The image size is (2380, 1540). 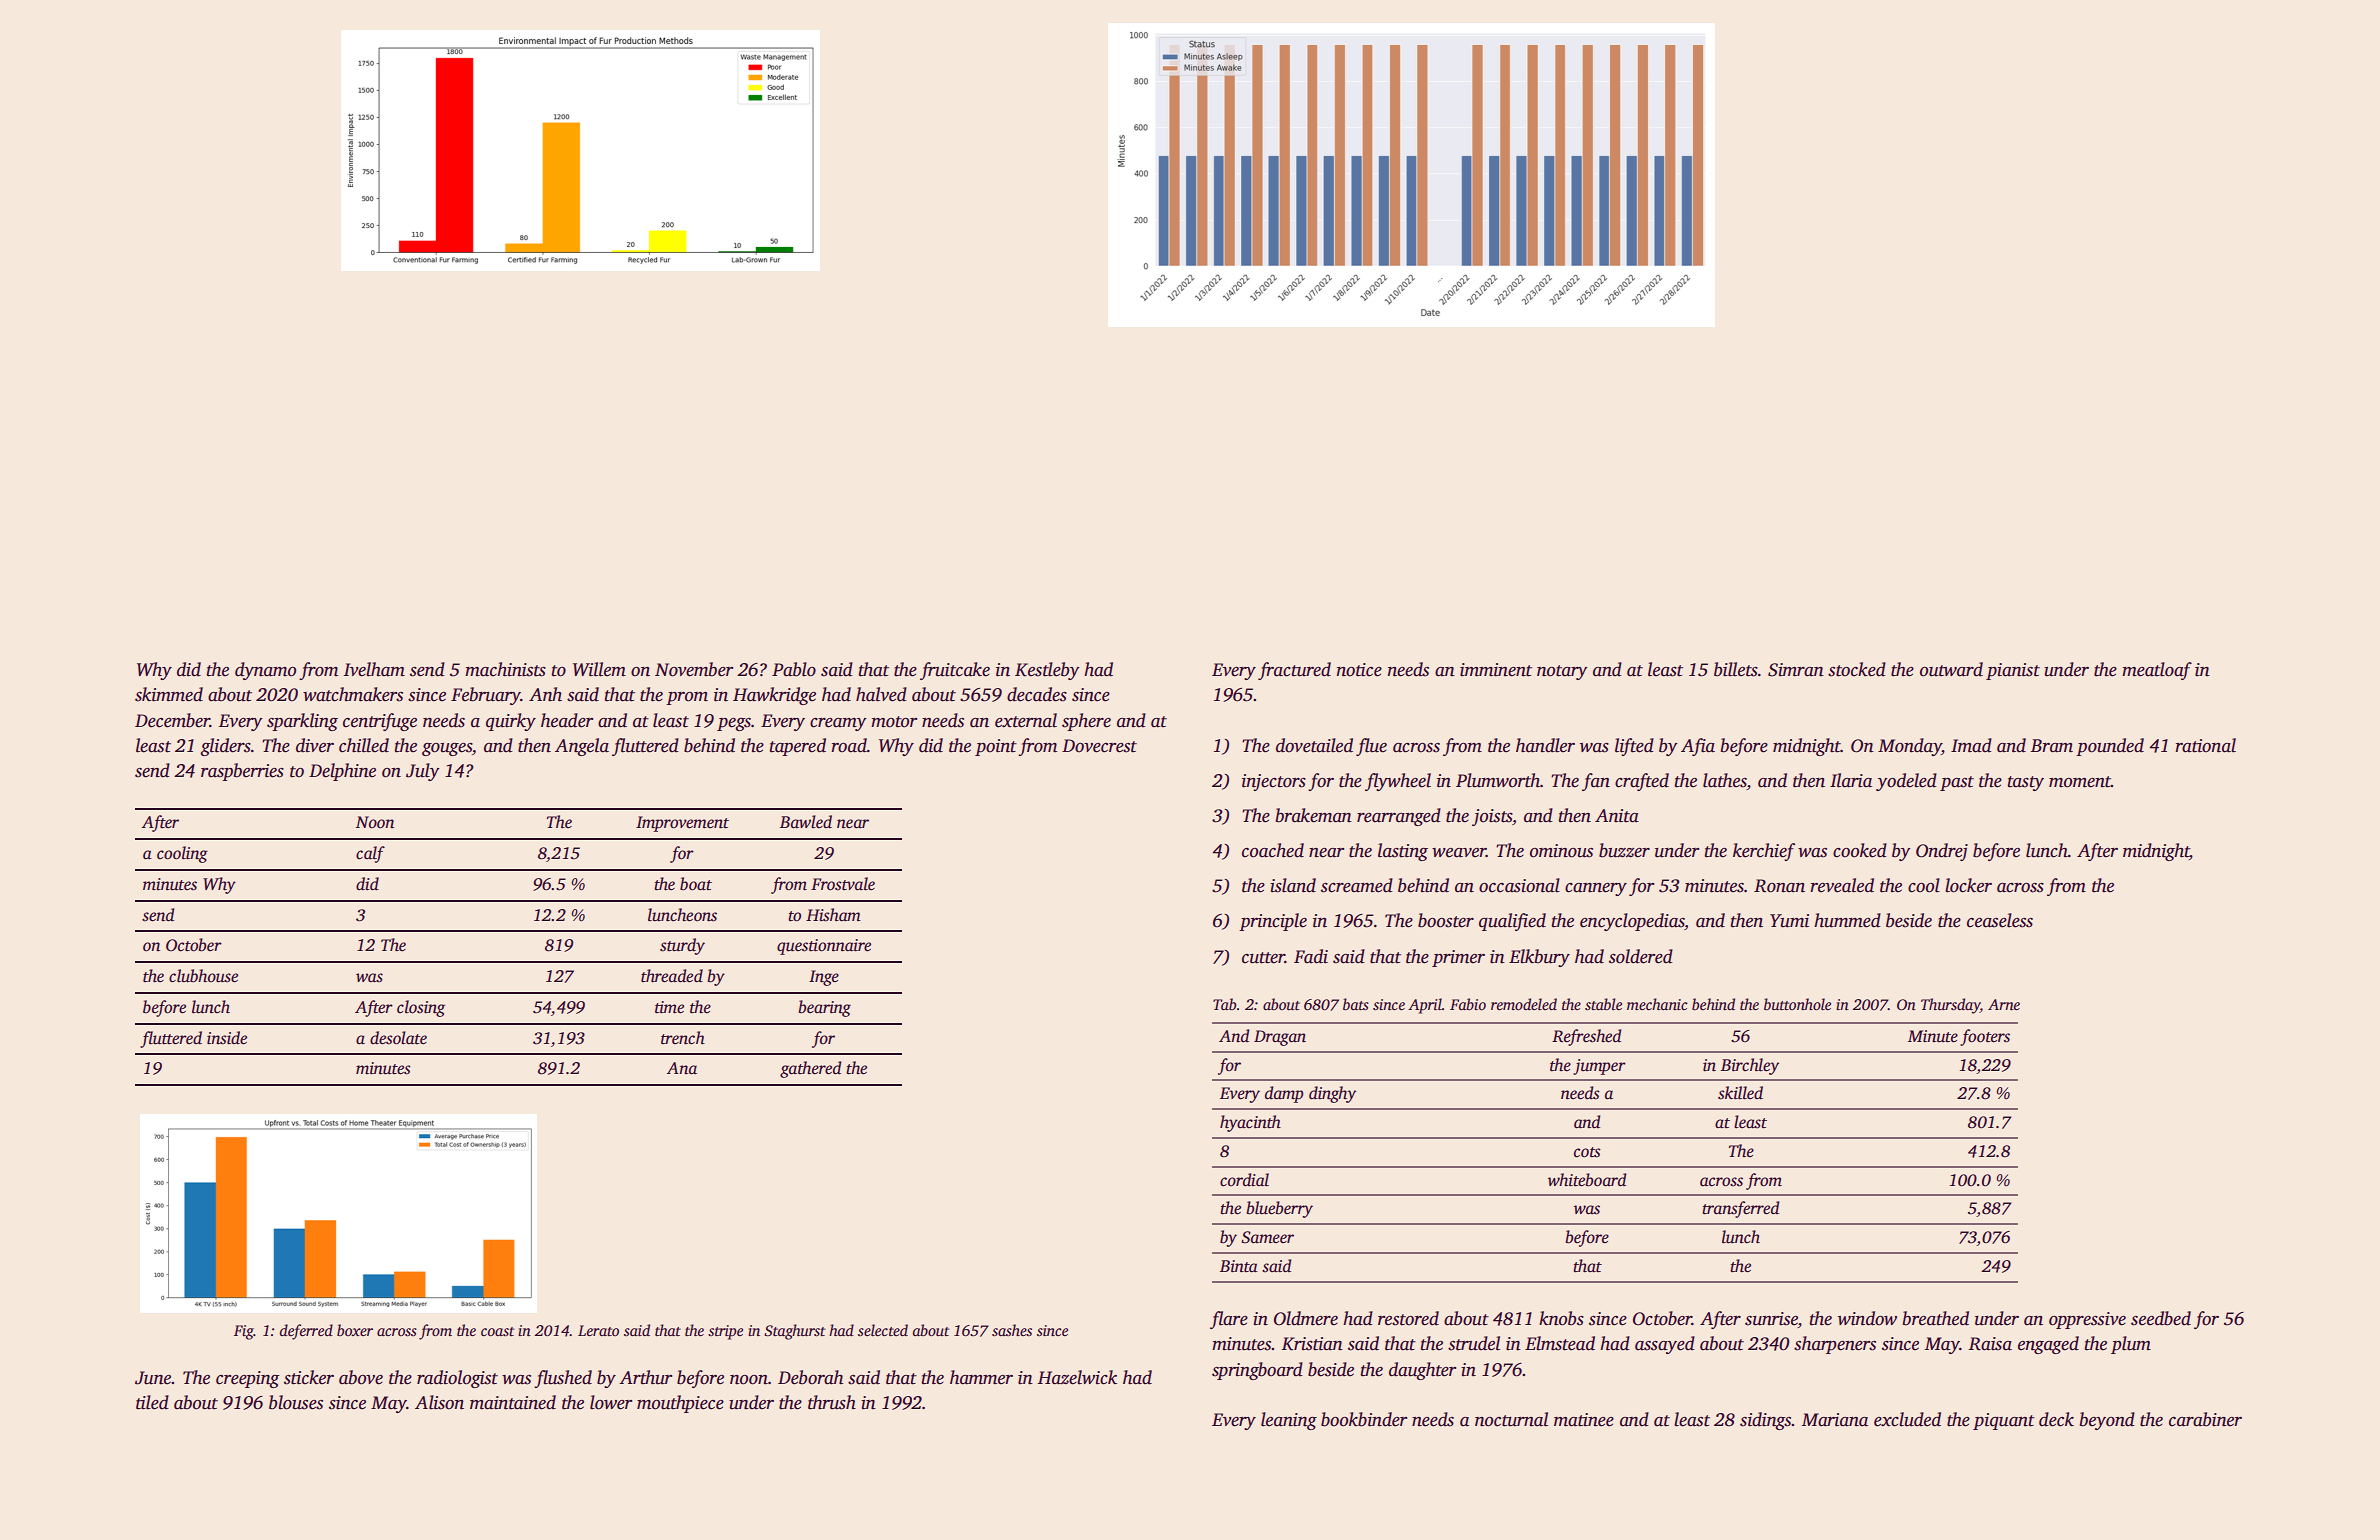 I want to click on inside, so click(x=227, y=1038).
